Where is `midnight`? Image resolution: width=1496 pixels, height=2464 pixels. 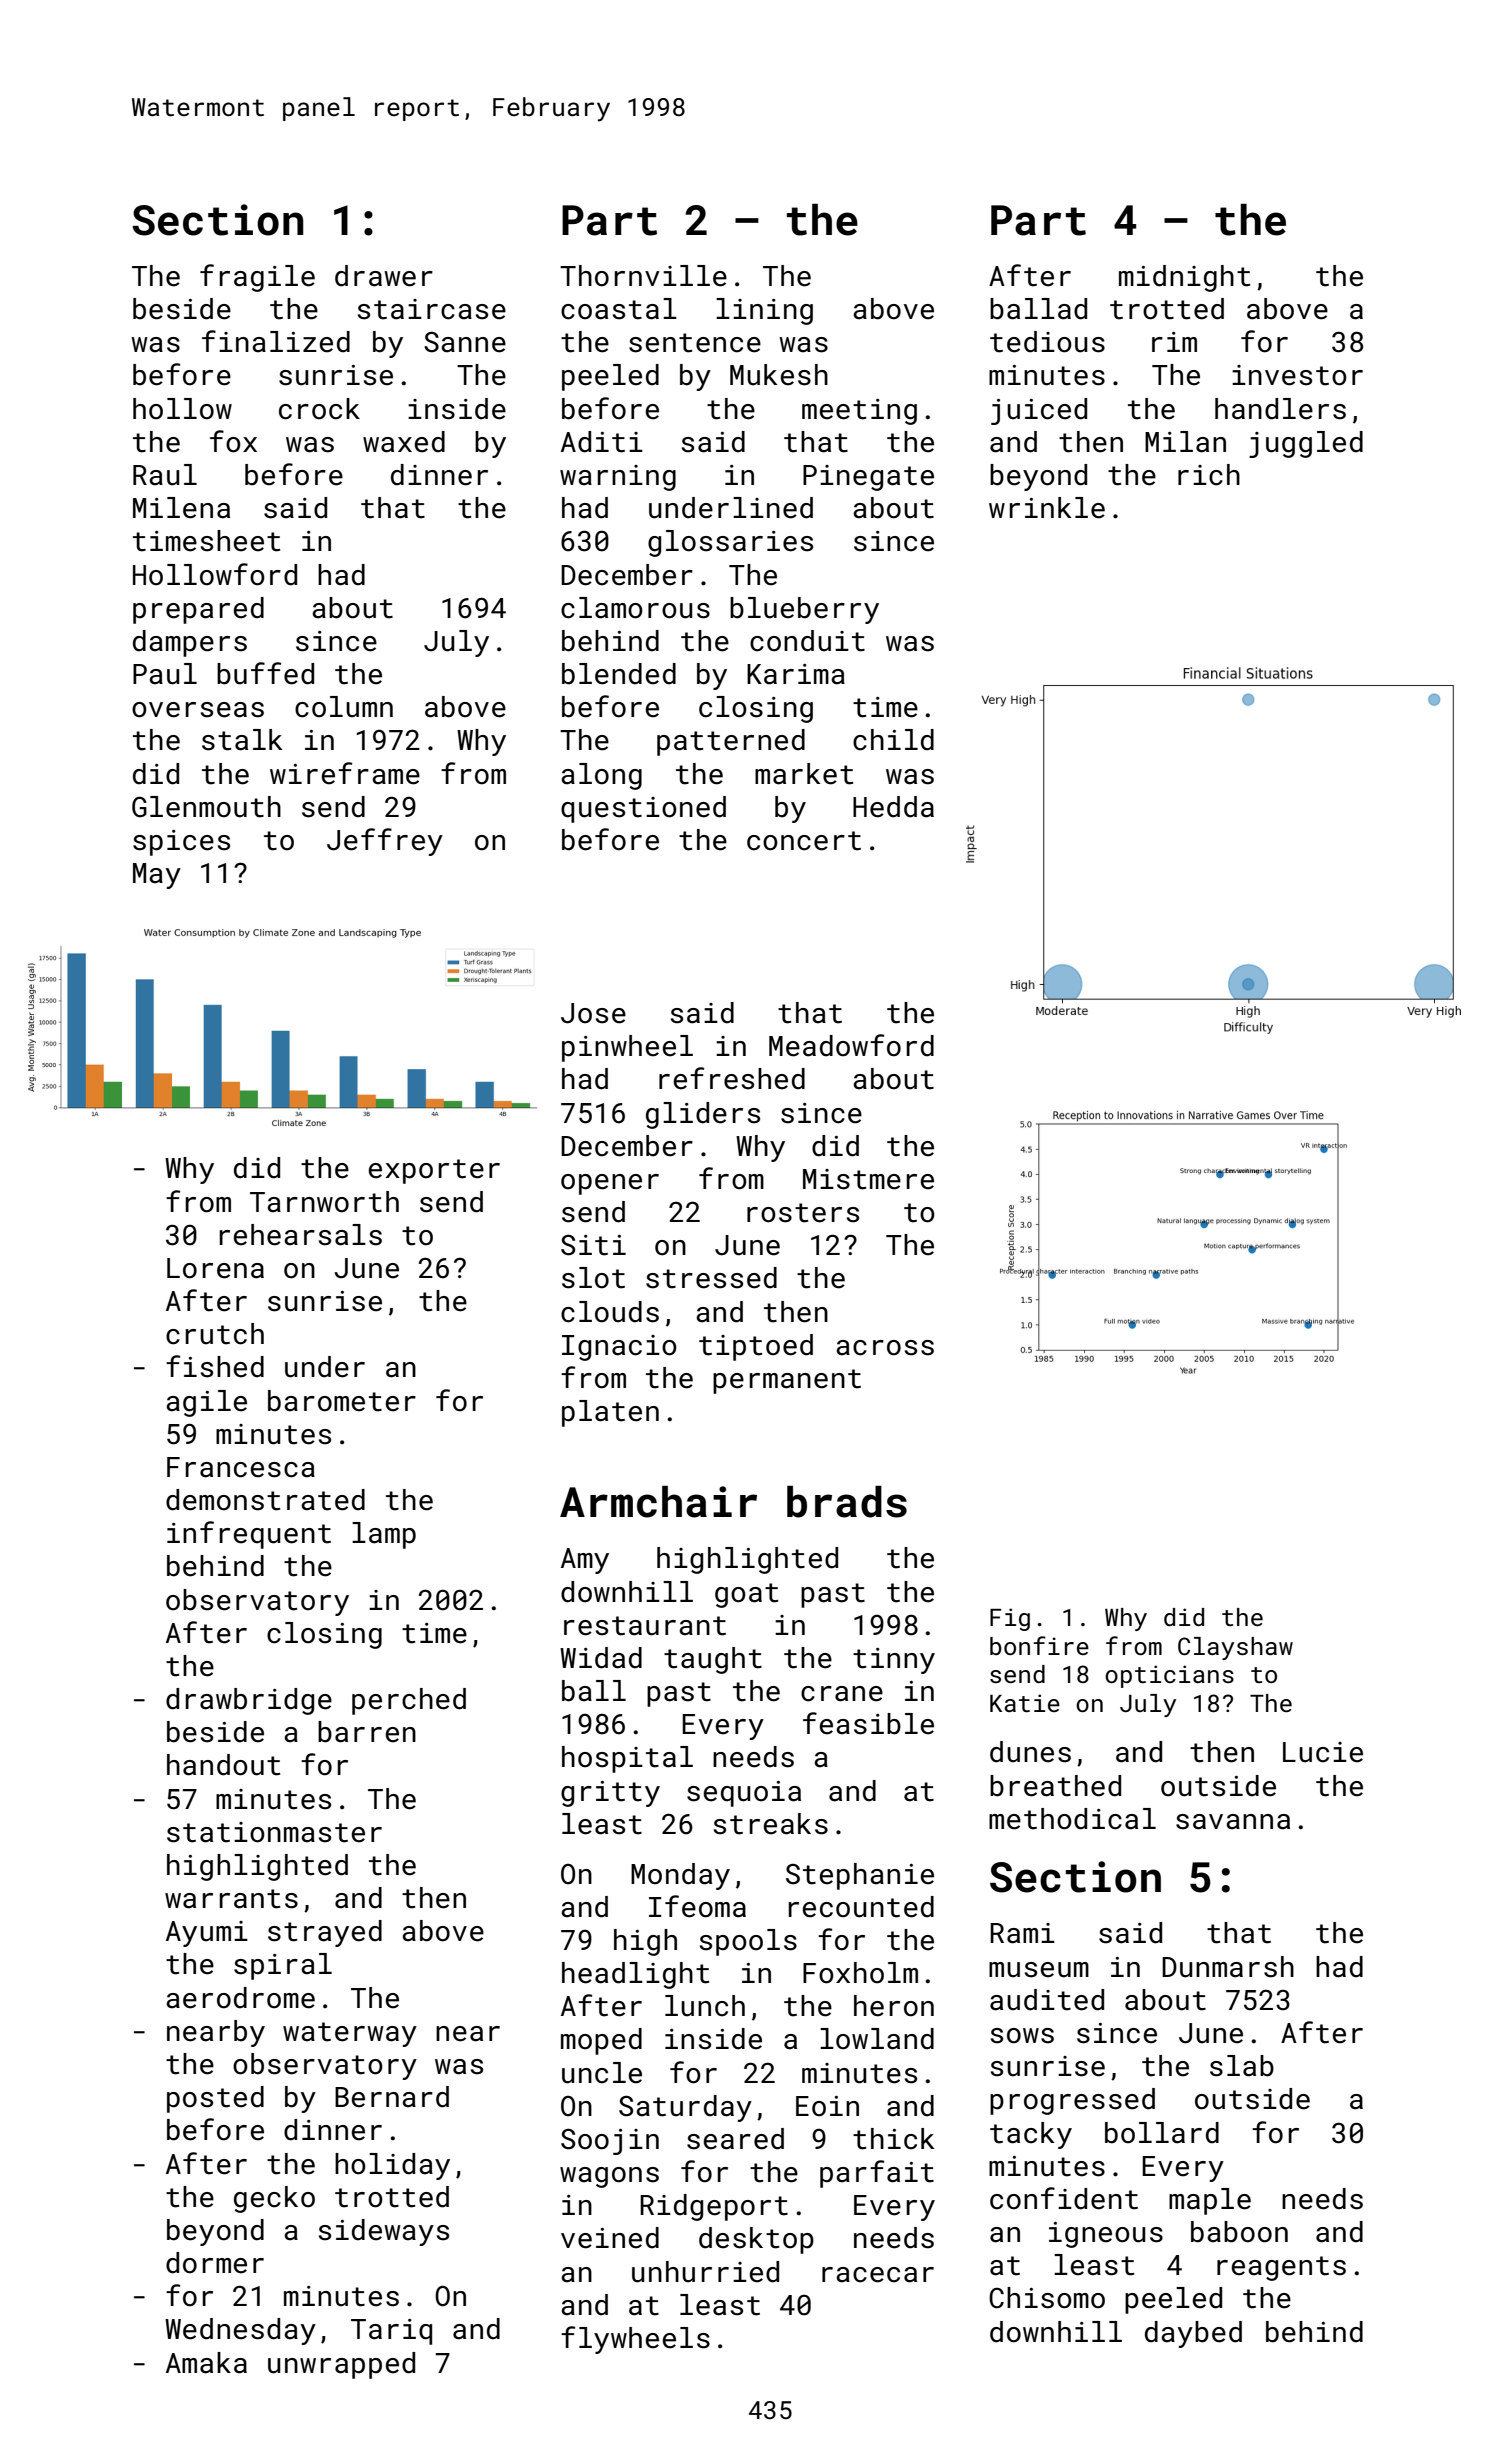
midnight is located at coordinates (1184, 278).
